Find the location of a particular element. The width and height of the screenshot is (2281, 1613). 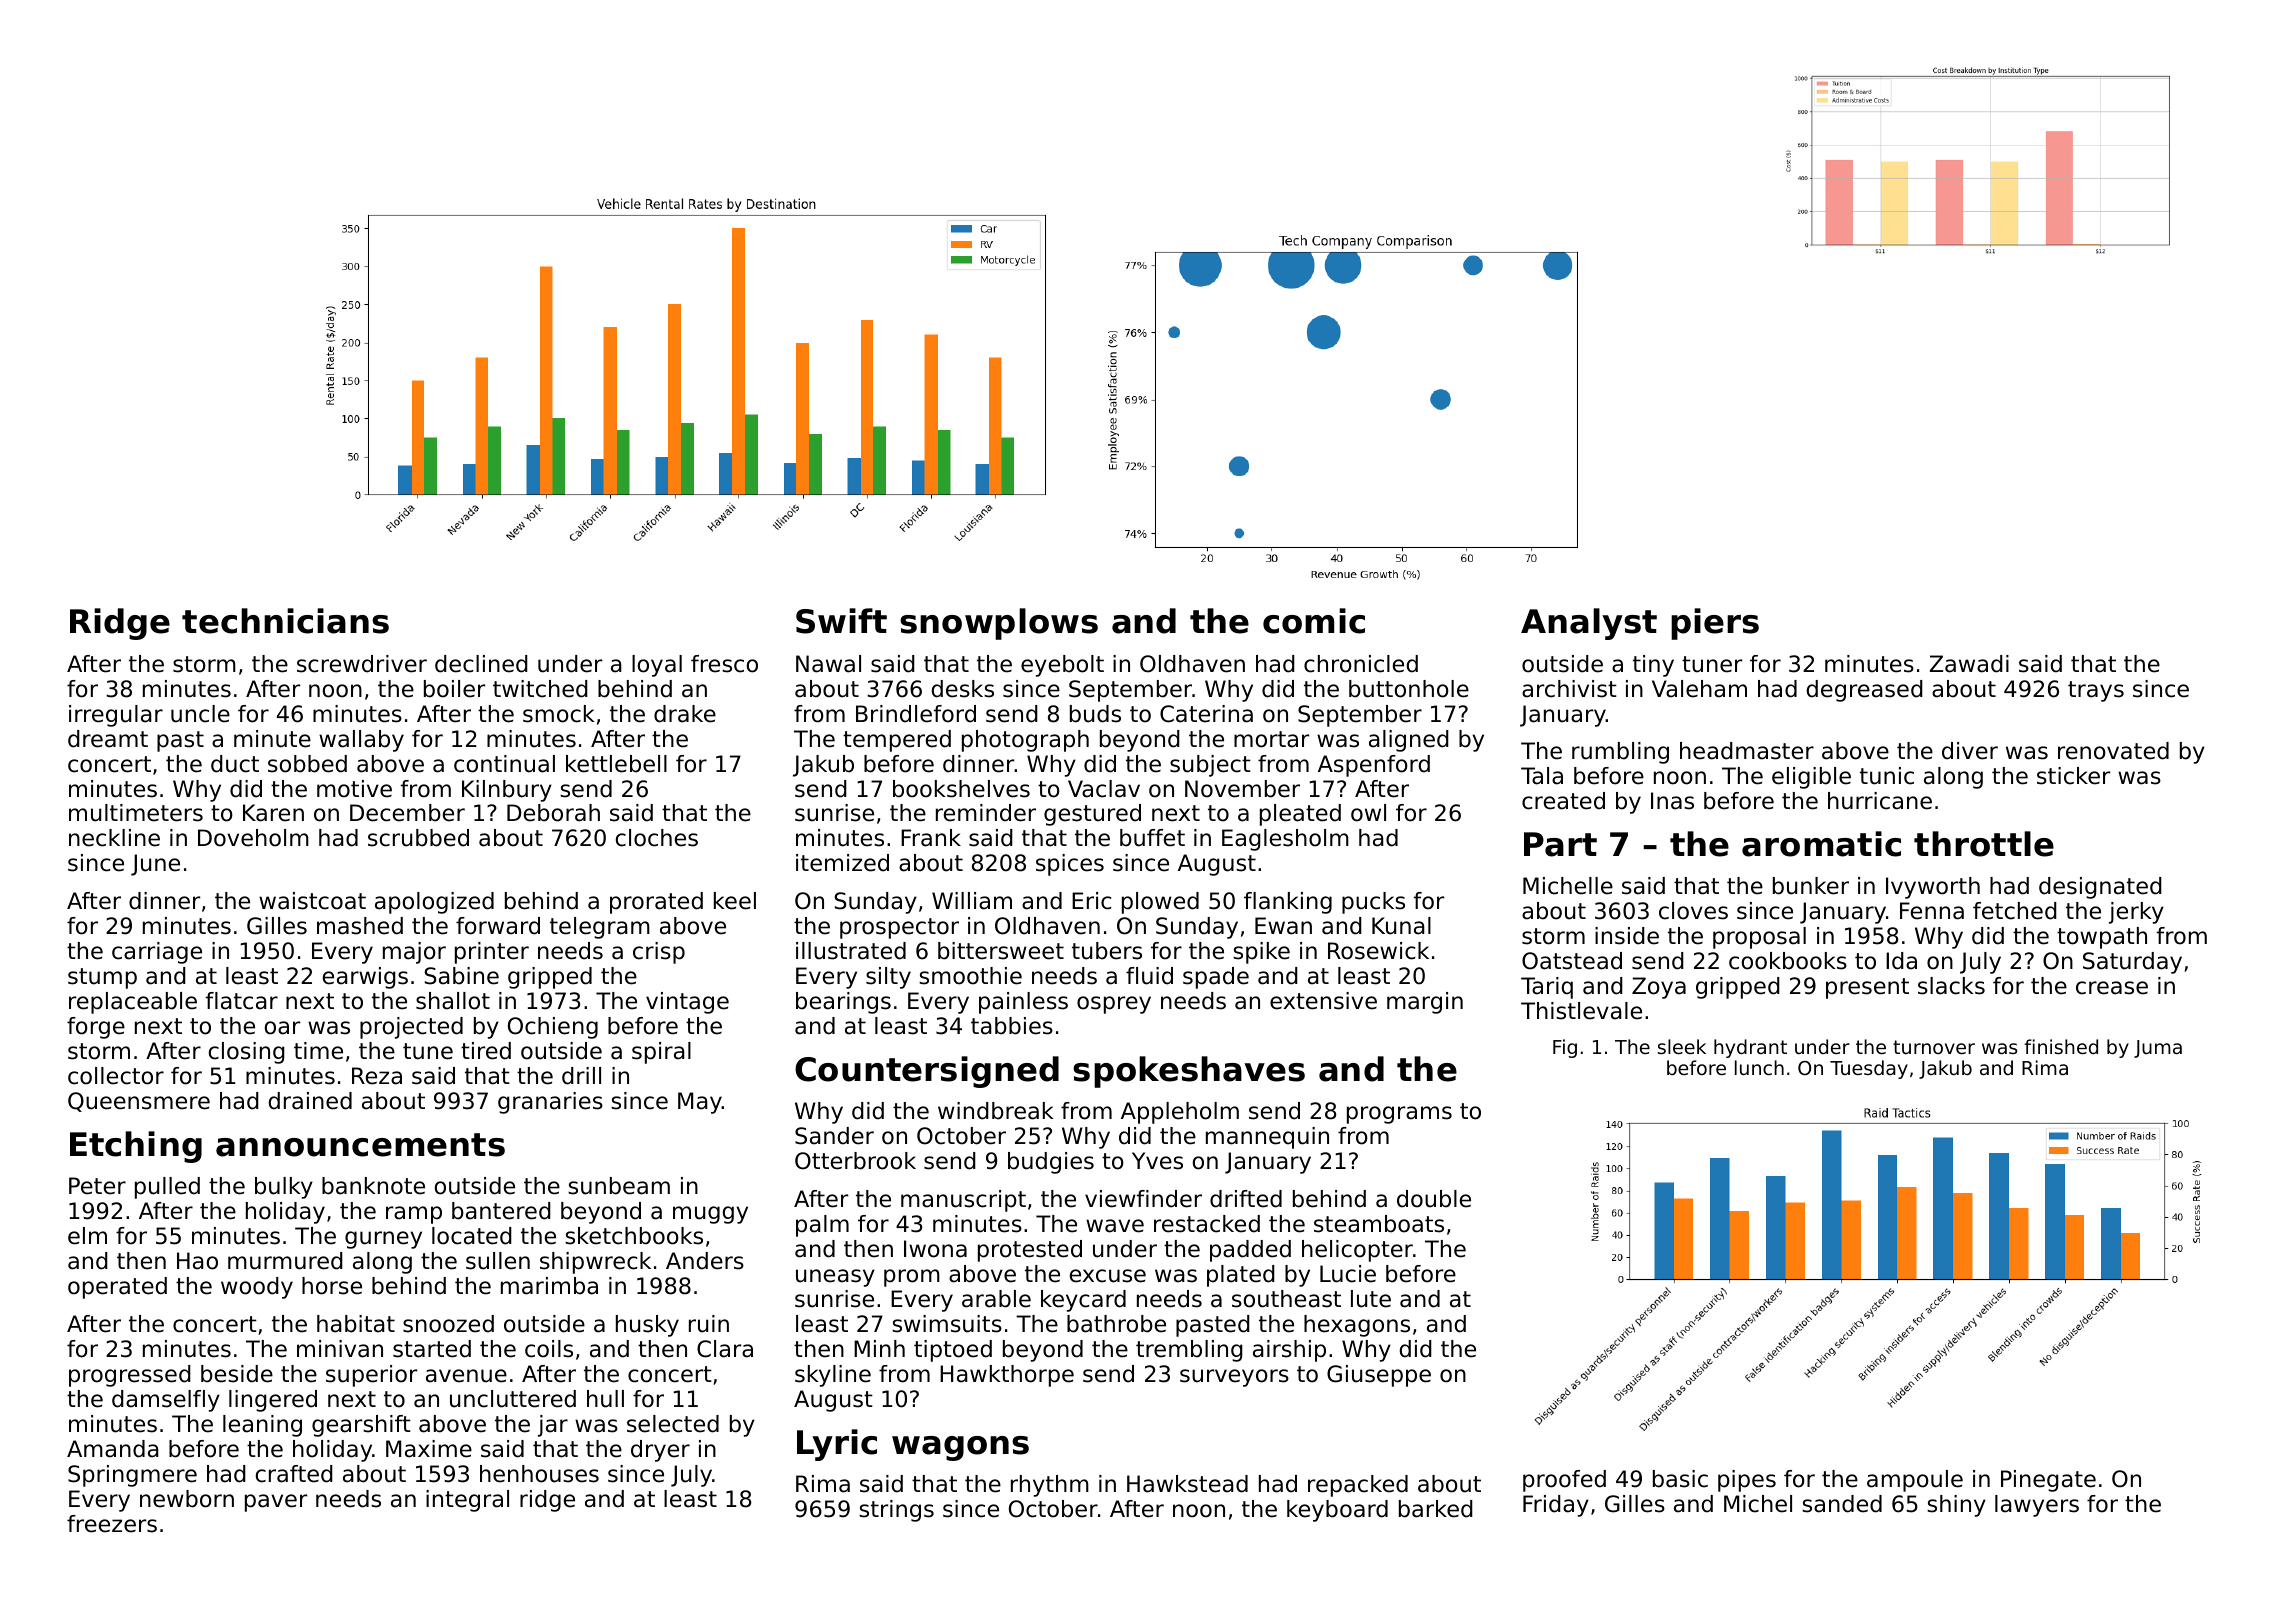

double is located at coordinates (1434, 1199).
